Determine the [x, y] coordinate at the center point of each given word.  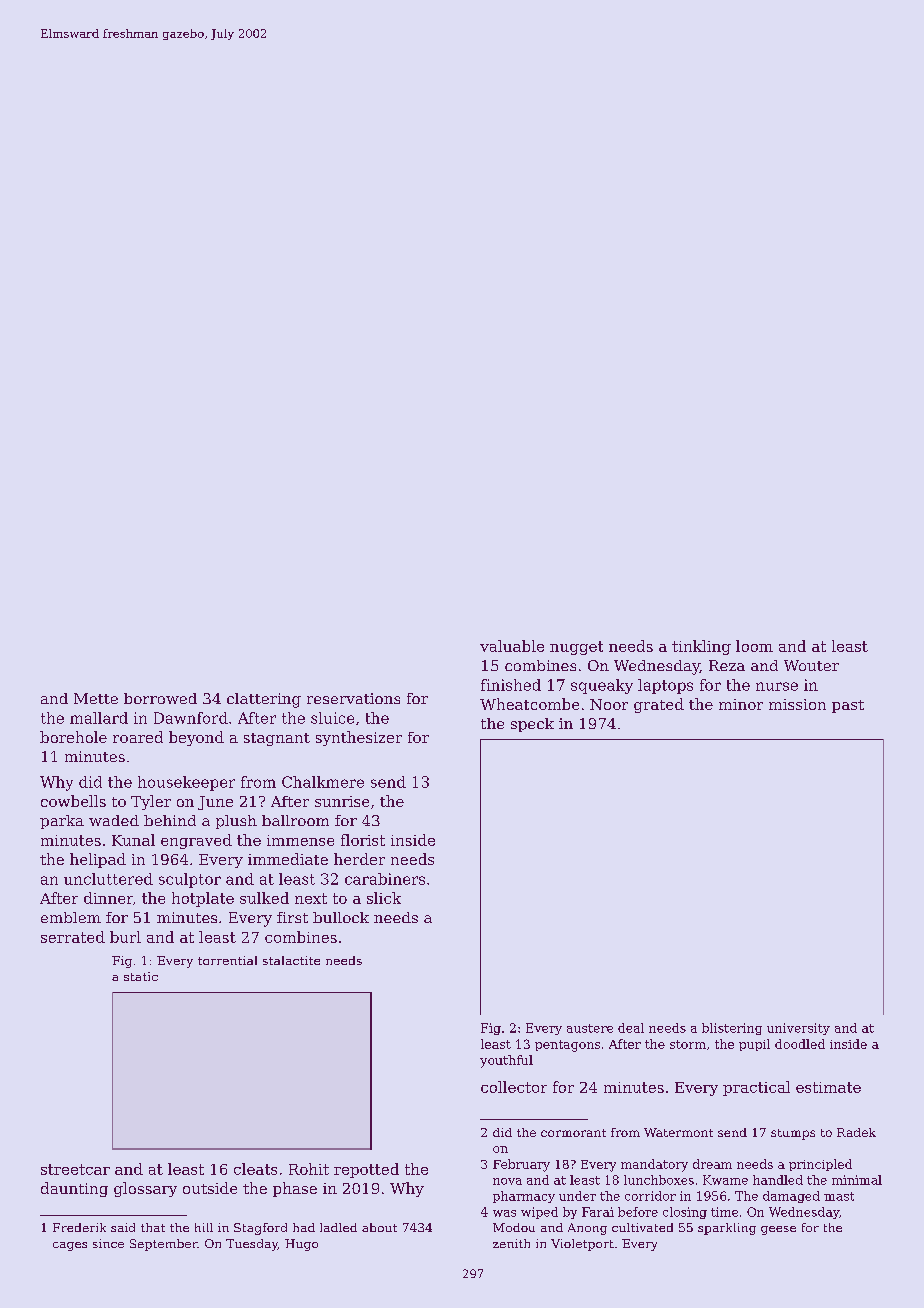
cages [70, 1246]
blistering [732, 1029]
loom [754, 646]
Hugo [301, 1245]
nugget [576, 648]
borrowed [160, 698]
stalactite [291, 960]
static [141, 976]
